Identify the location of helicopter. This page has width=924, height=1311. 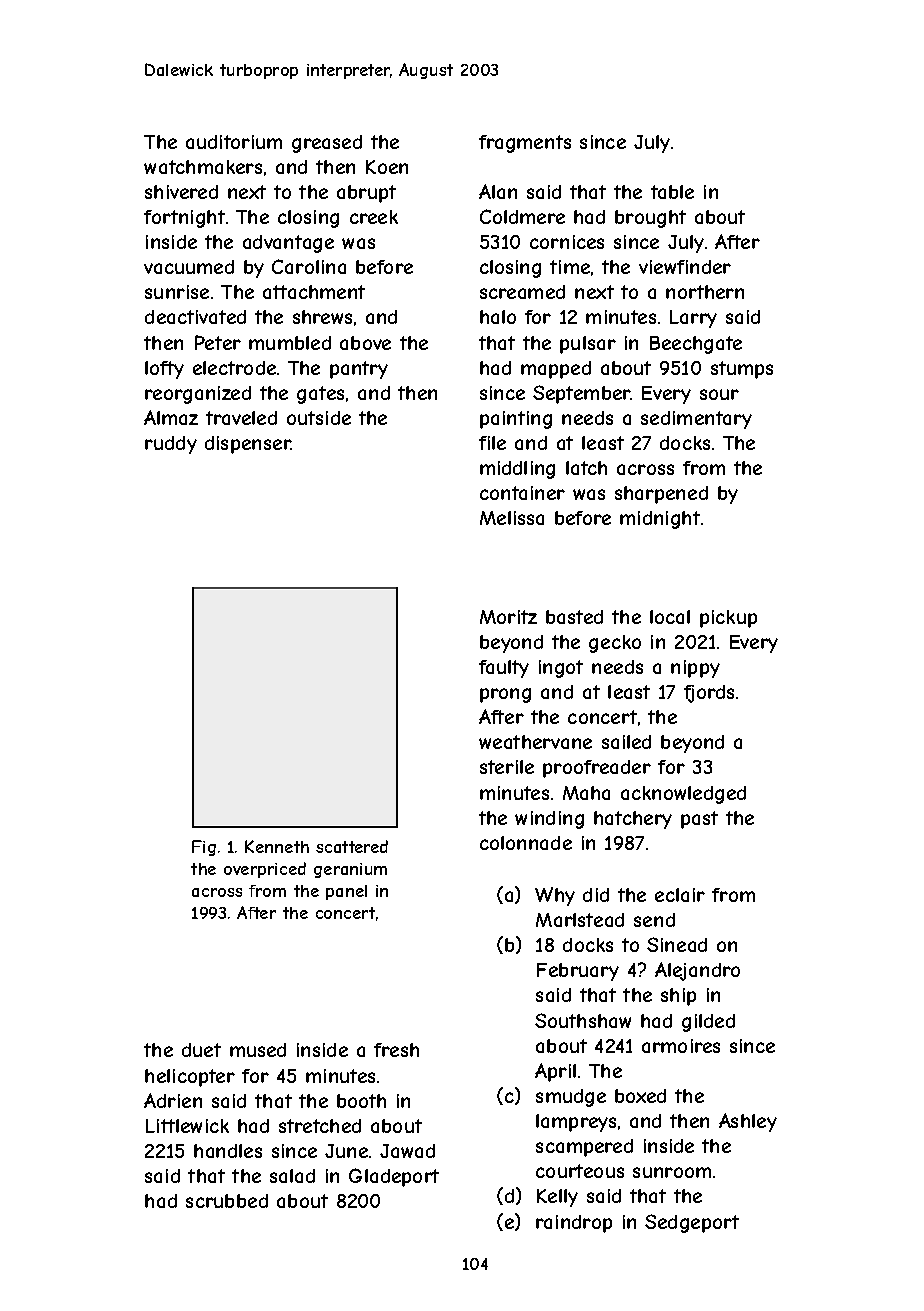
(190, 1078).
